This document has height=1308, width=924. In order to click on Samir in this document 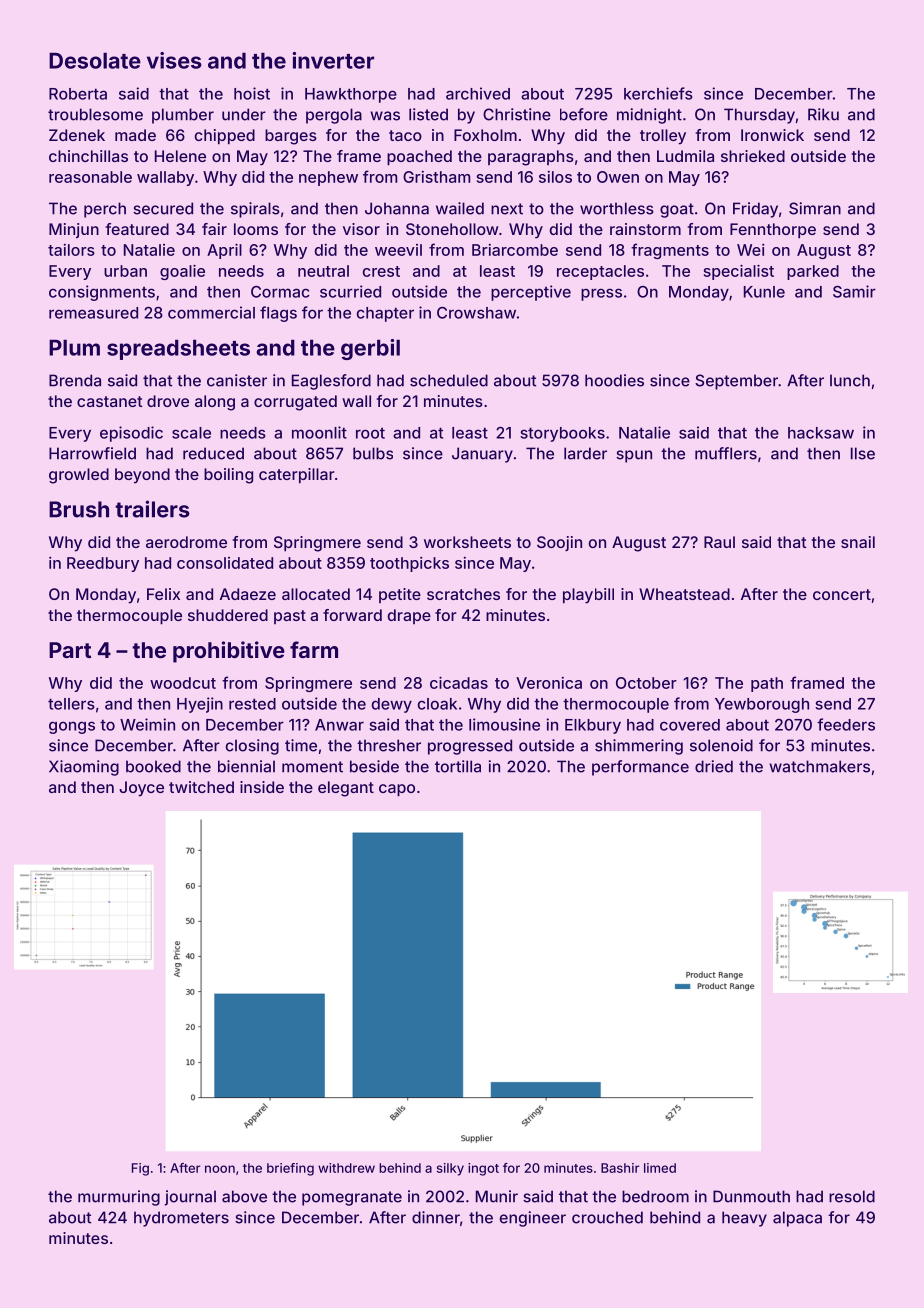, I will do `click(854, 291)`.
